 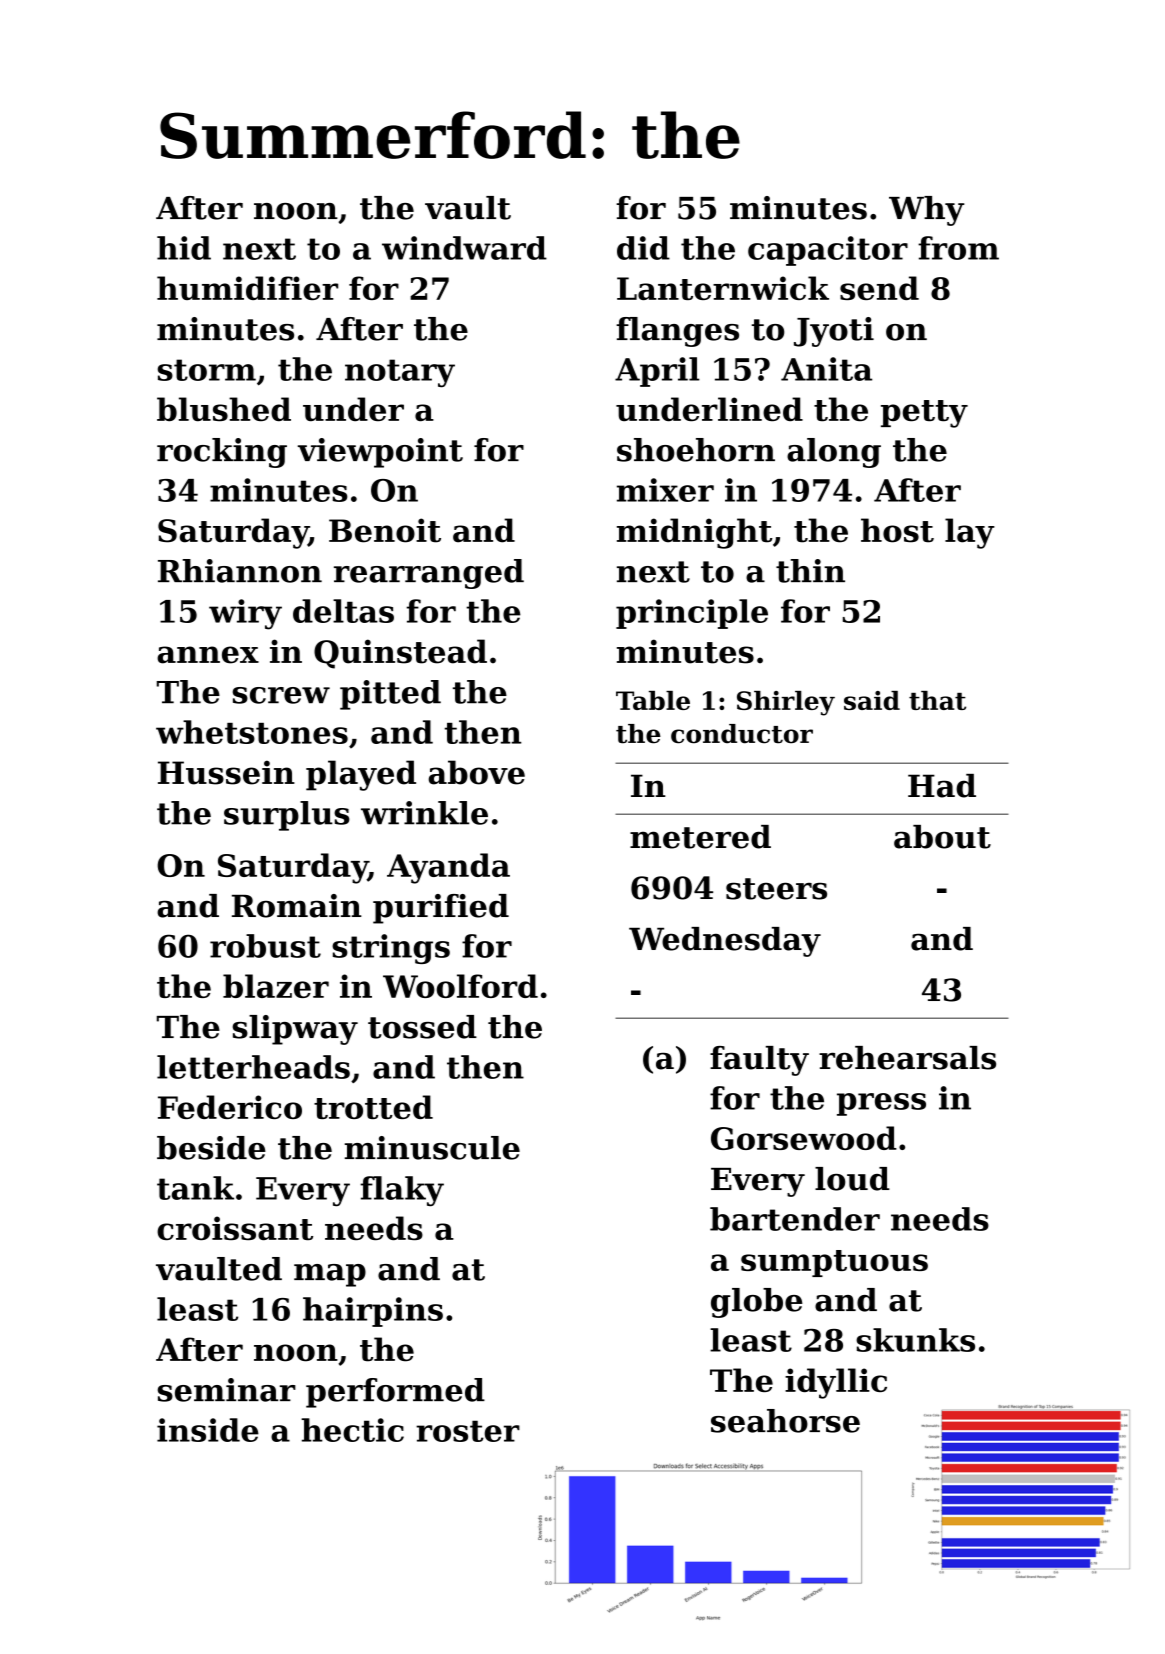 I want to click on bartender, so click(x=795, y=1219).
